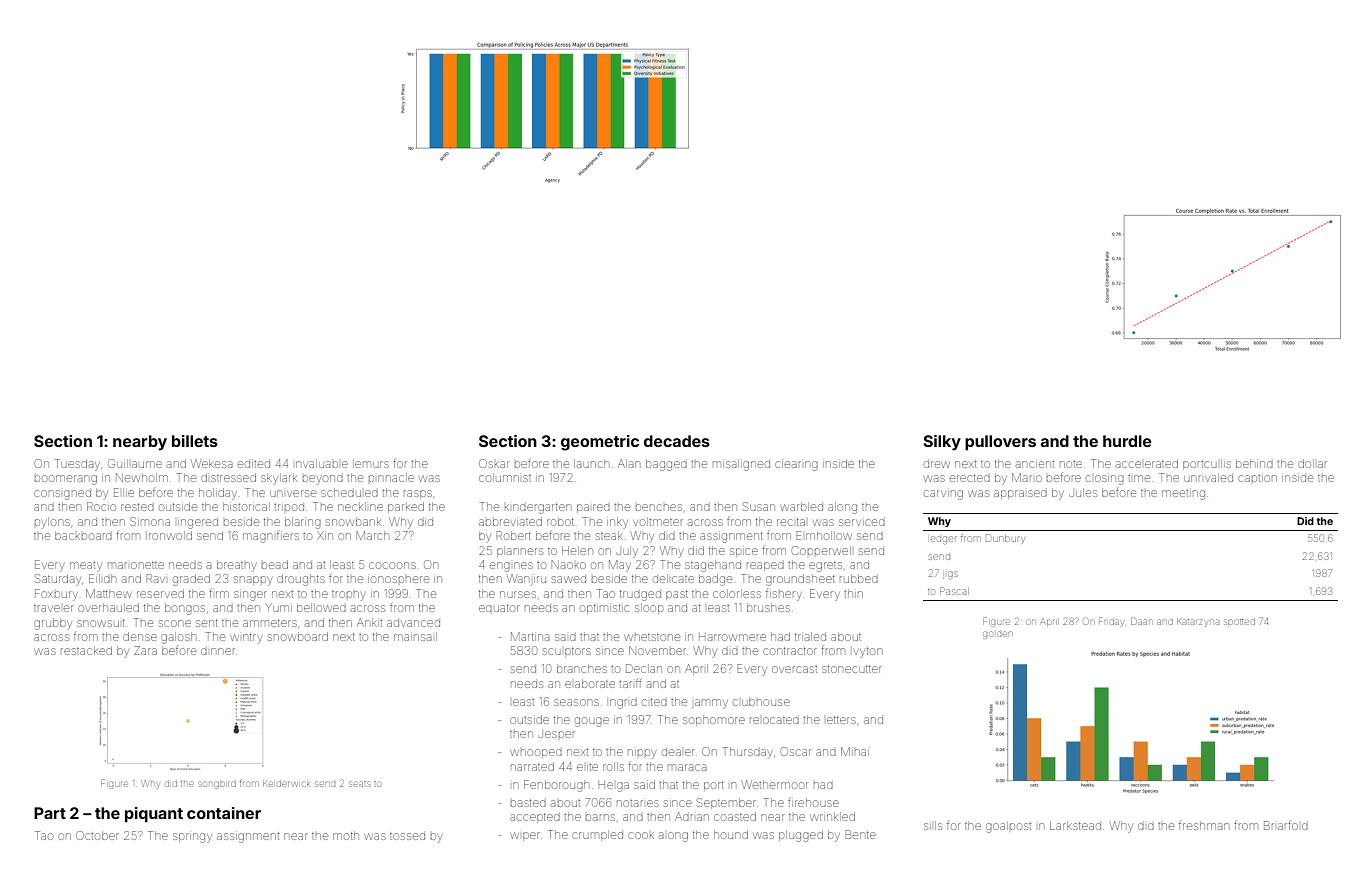  Describe the element at coordinates (348, 596) in the screenshot. I see `trophy` at that location.
